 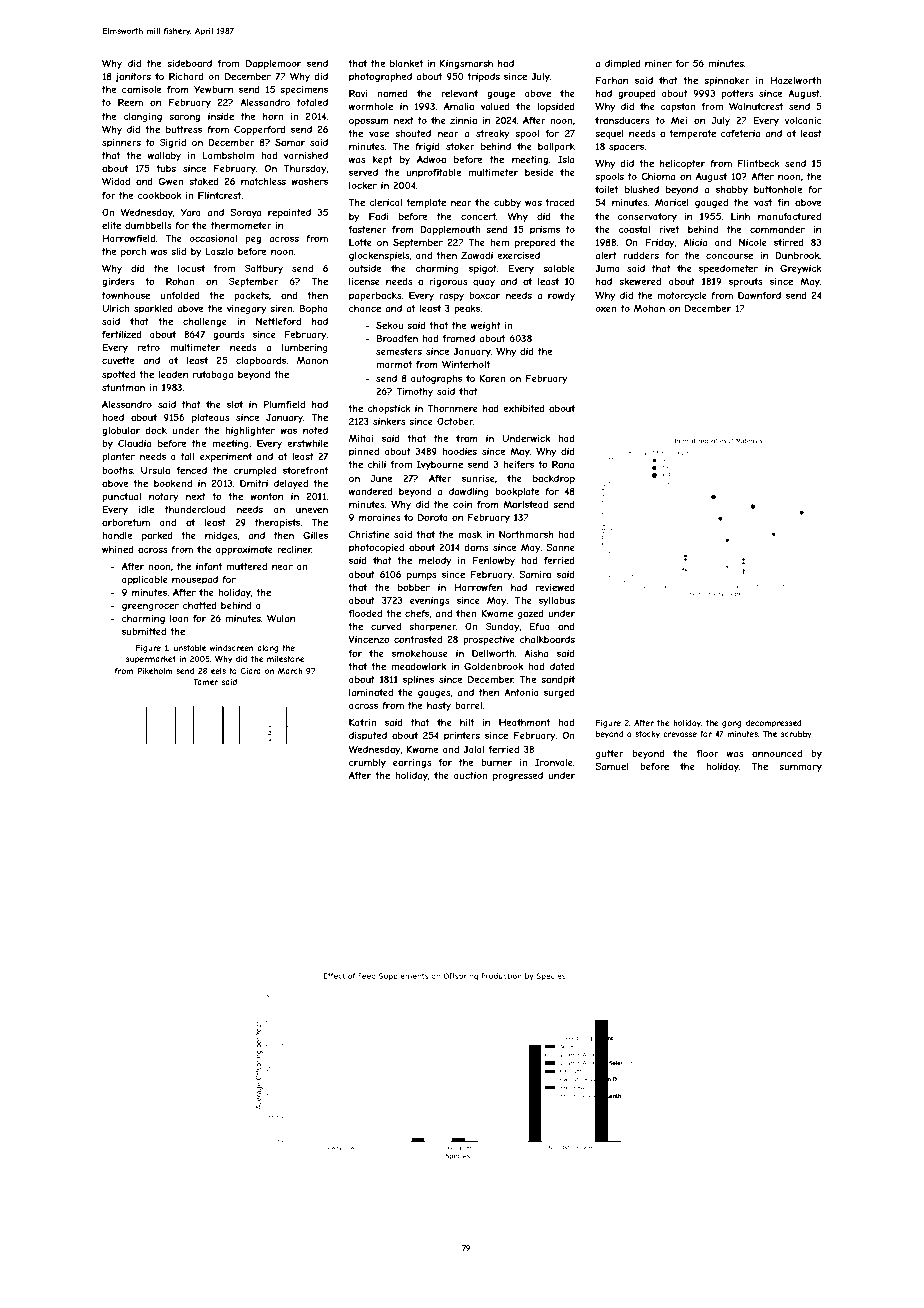 I want to click on moraines, so click(x=380, y=517).
